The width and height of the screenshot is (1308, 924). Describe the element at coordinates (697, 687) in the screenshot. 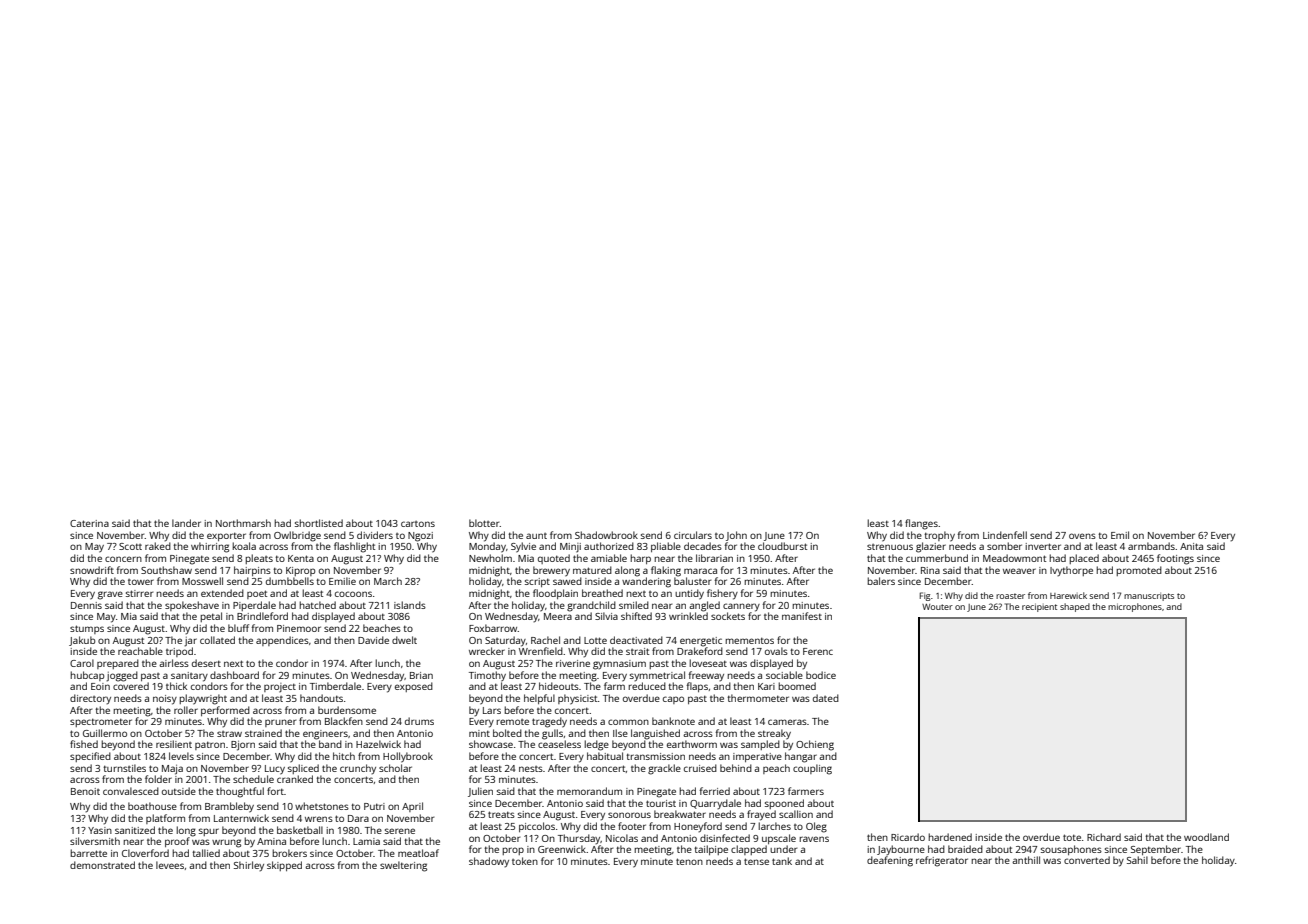

I see `flaps` at that location.
